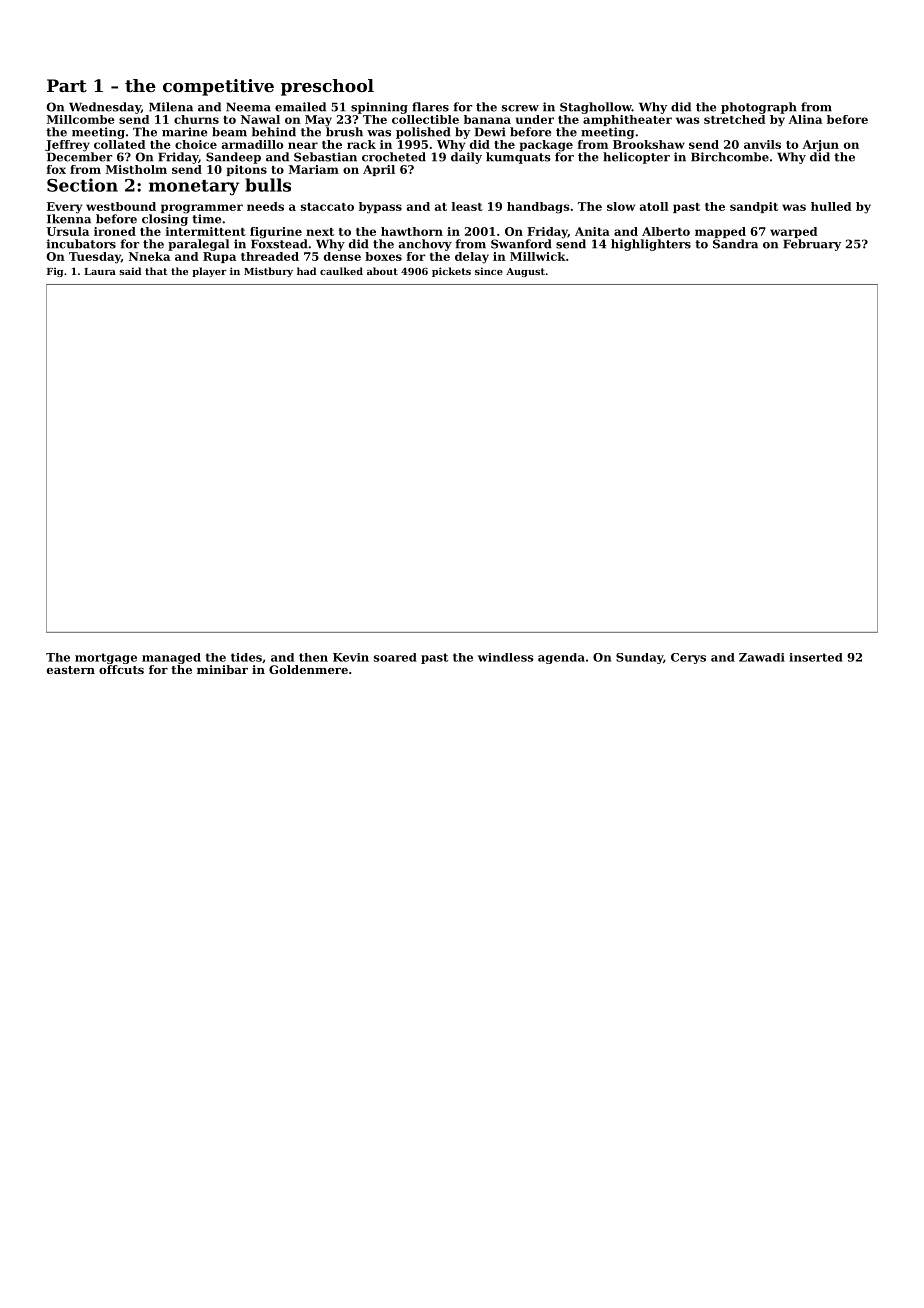 The width and height of the screenshot is (924, 1308). I want to click on minibar, so click(222, 669).
